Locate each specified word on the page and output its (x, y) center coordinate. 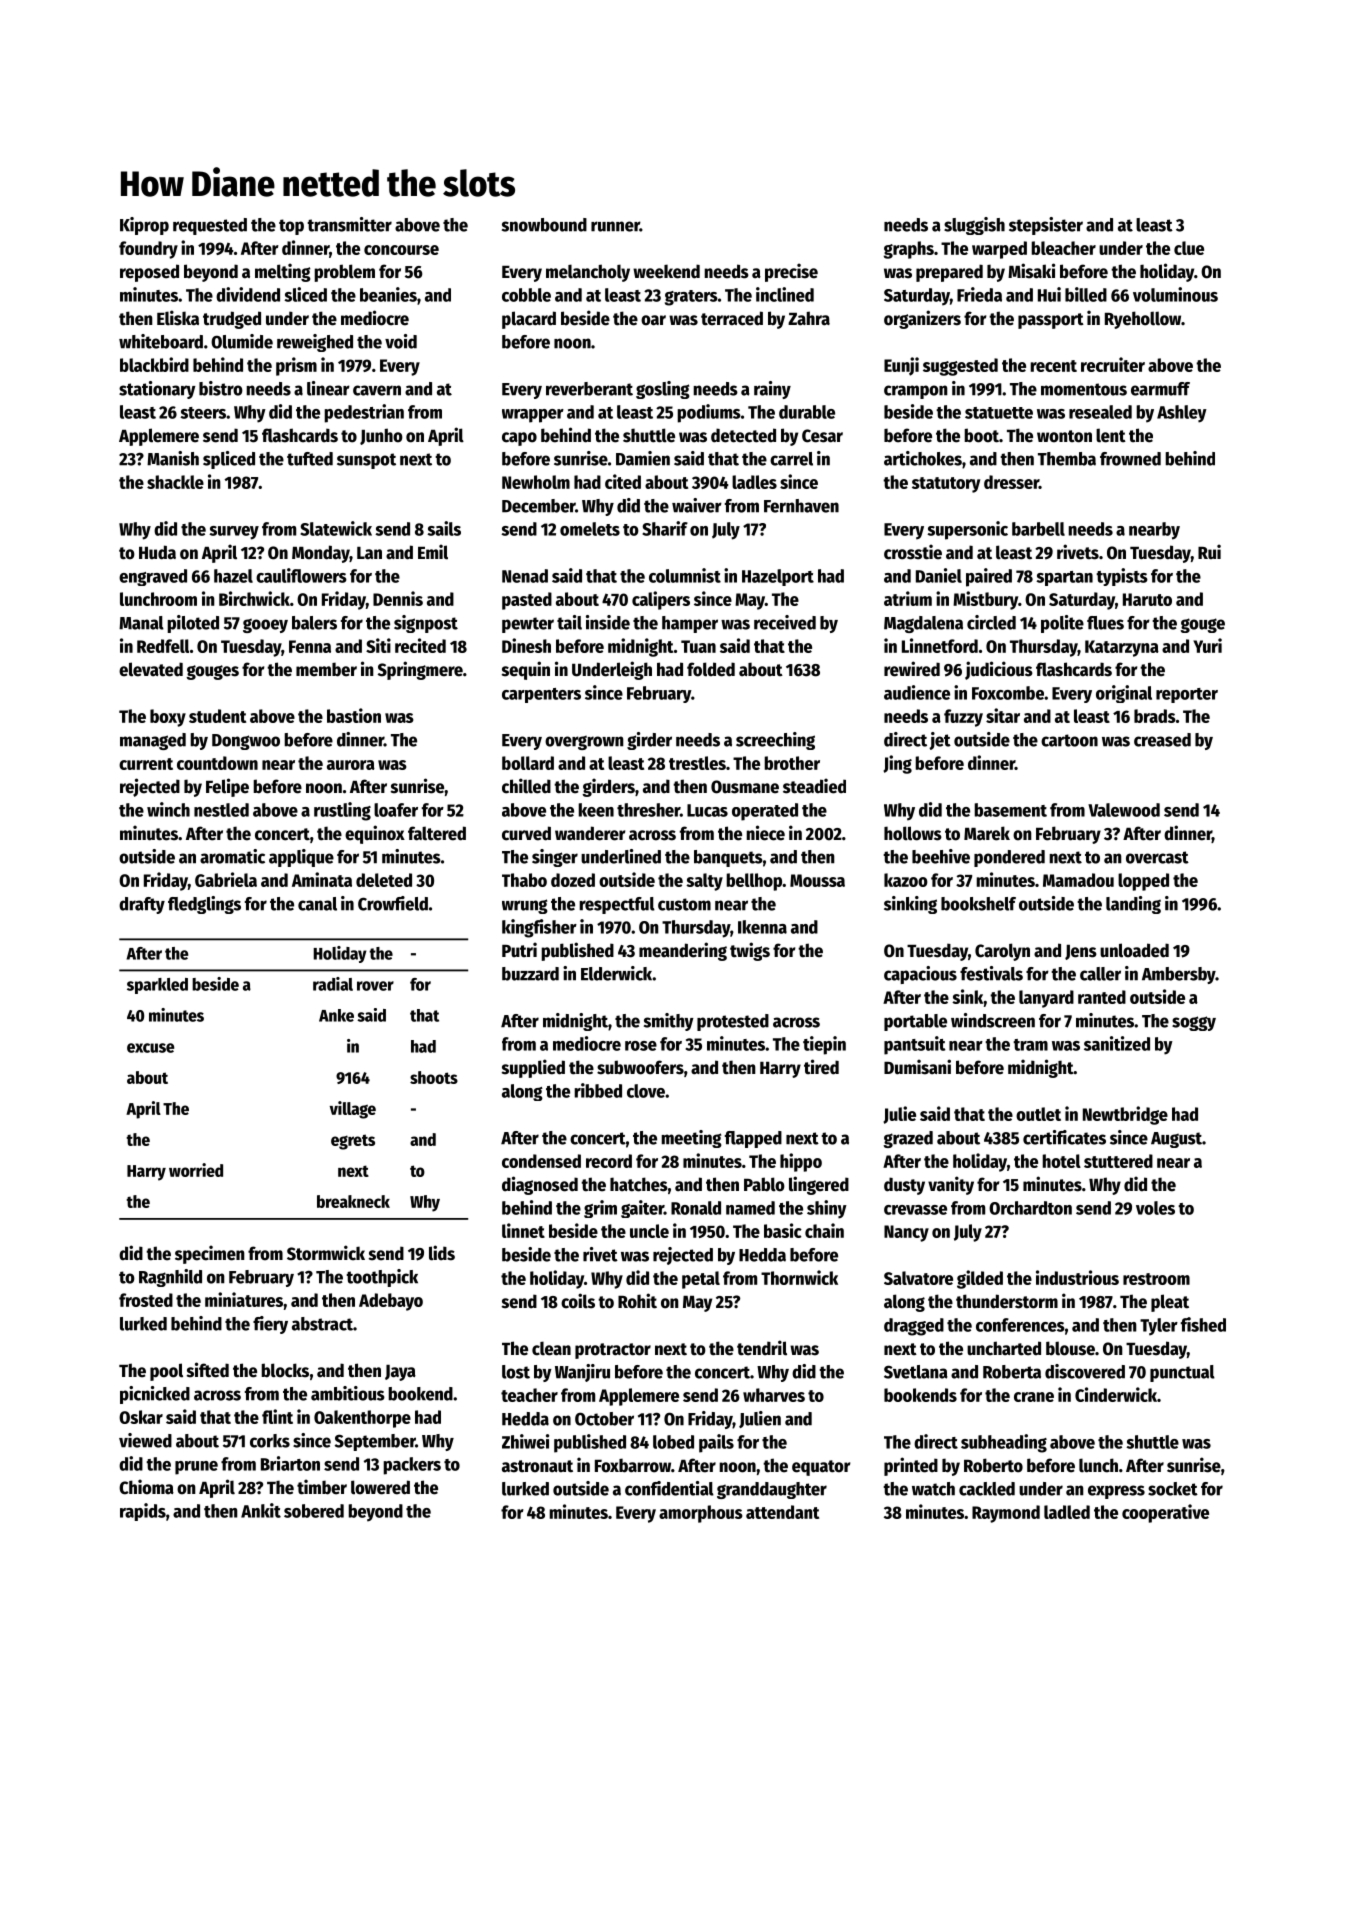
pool (166, 1372)
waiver (697, 505)
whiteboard (161, 341)
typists (1122, 577)
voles (1155, 1208)
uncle (649, 1231)
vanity (951, 1185)
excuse (150, 1048)
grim (600, 1209)
